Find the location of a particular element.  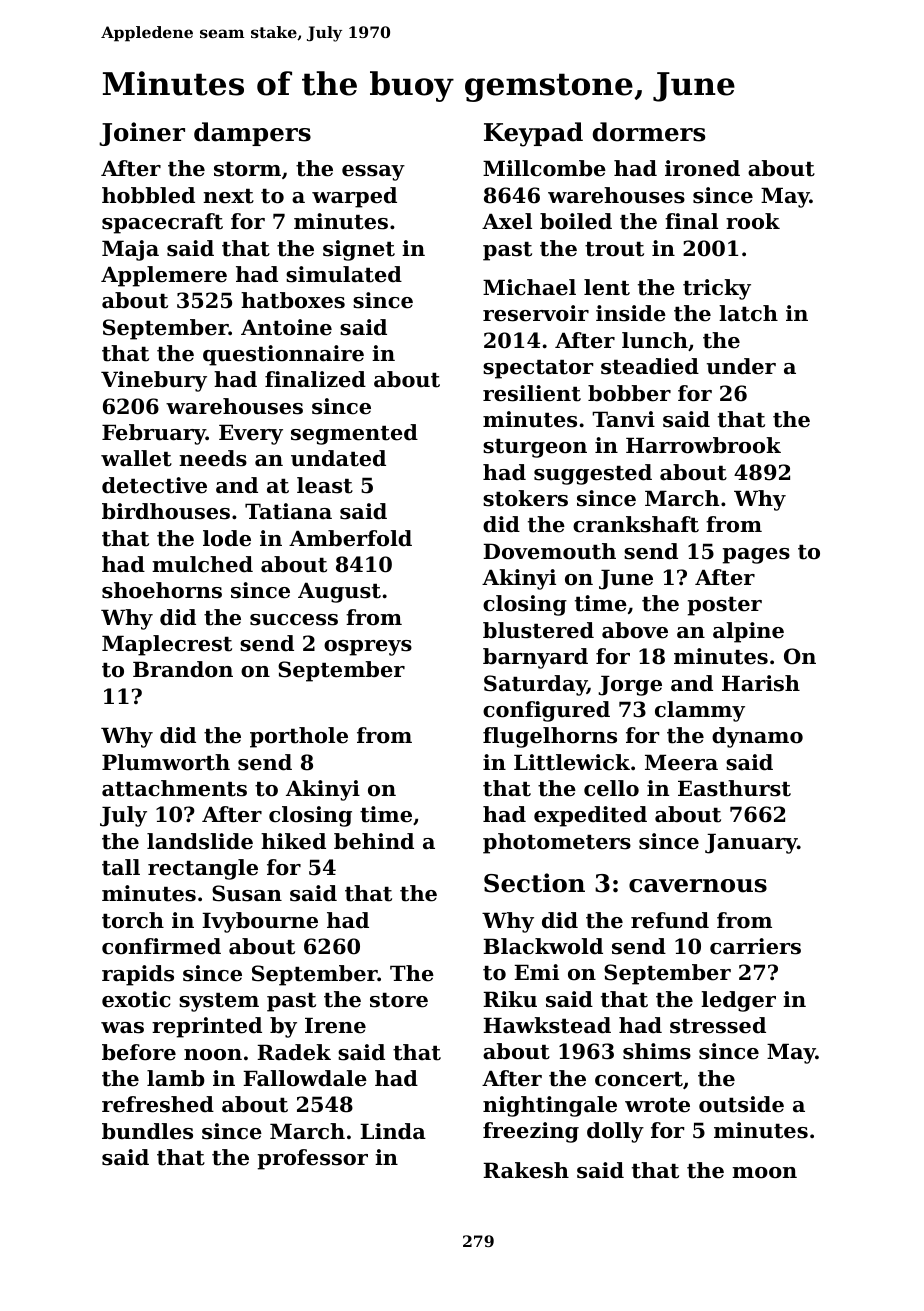

hobbled is located at coordinates (148, 195).
